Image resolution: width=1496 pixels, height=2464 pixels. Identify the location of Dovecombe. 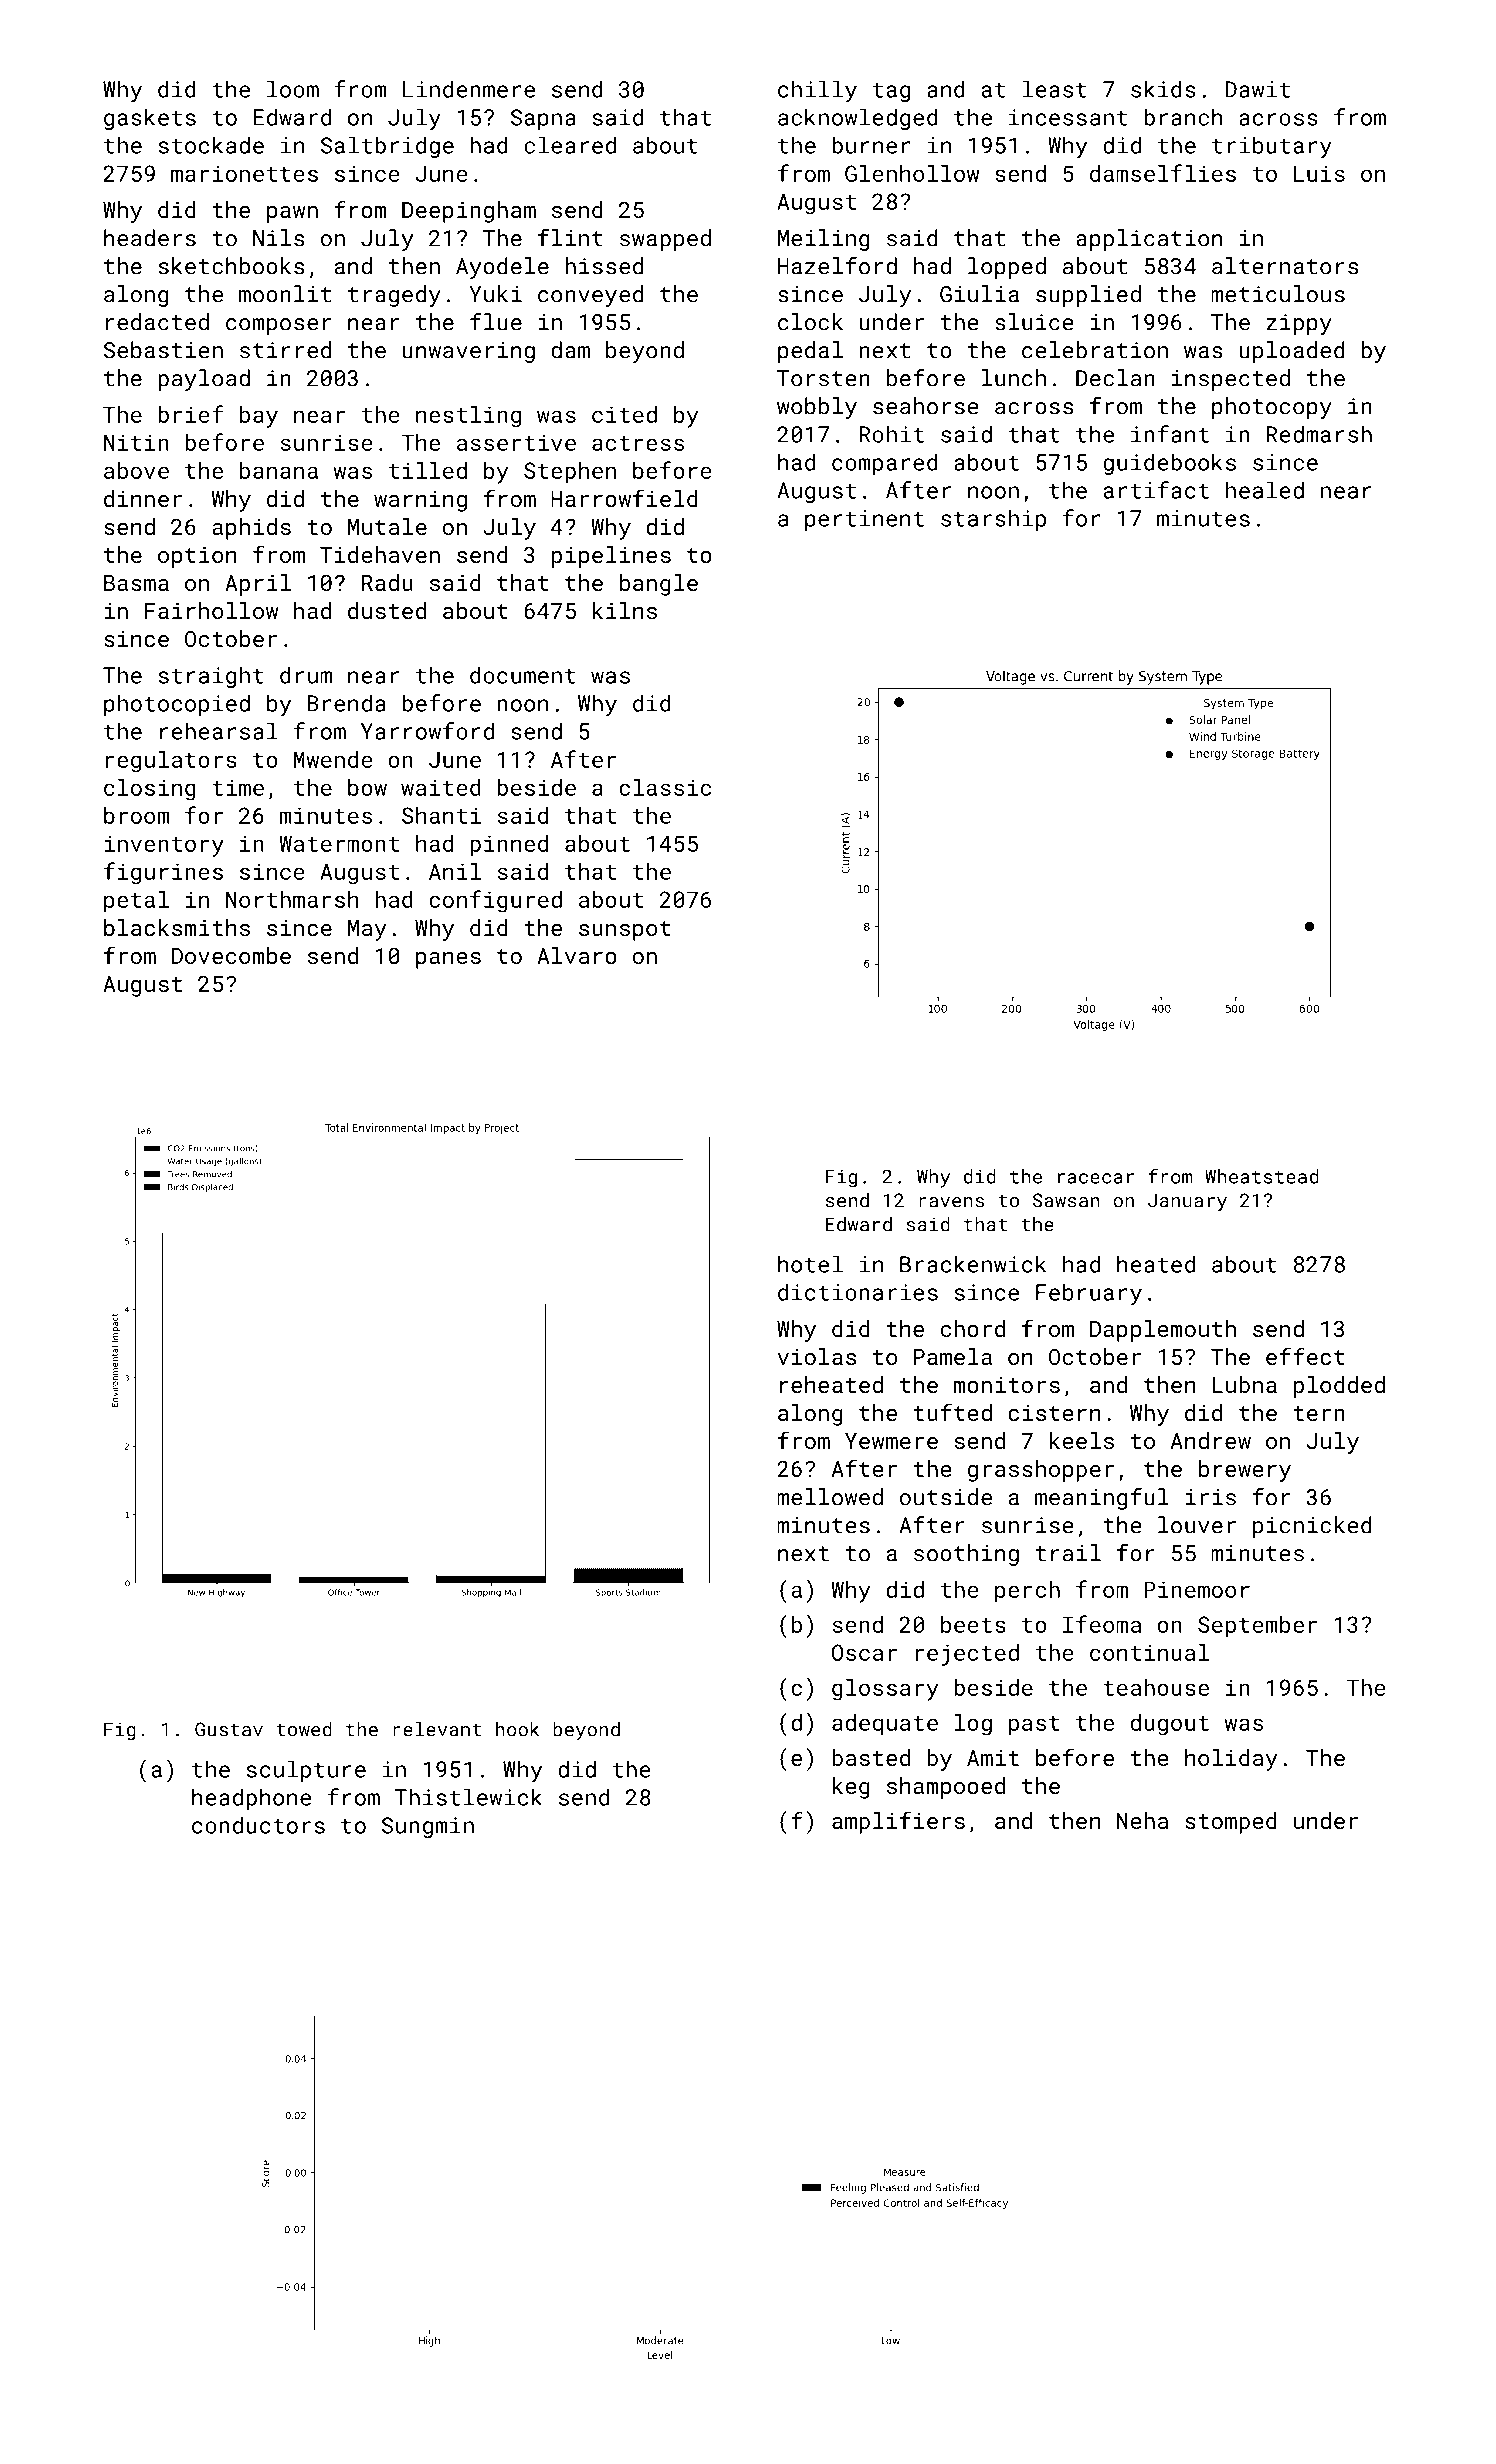
(231, 955).
